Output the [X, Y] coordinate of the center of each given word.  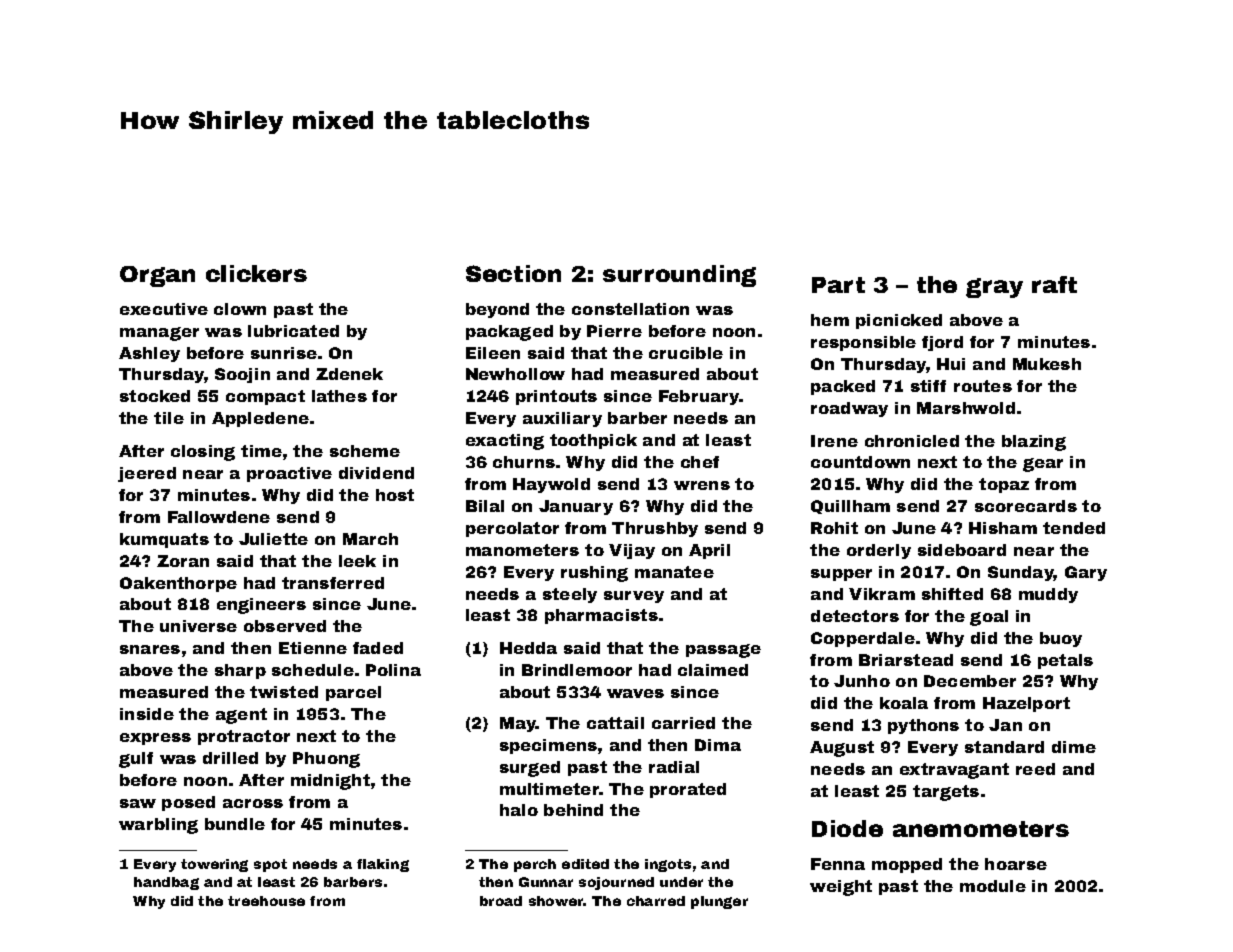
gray [994, 288]
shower [556, 901]
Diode [847, 828]
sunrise [284, 353]
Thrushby [655, 529]
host [395, 495]
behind [573, 810]
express [155, 739]
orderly [879, 551]
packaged [509, 333]
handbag [166, 883]
